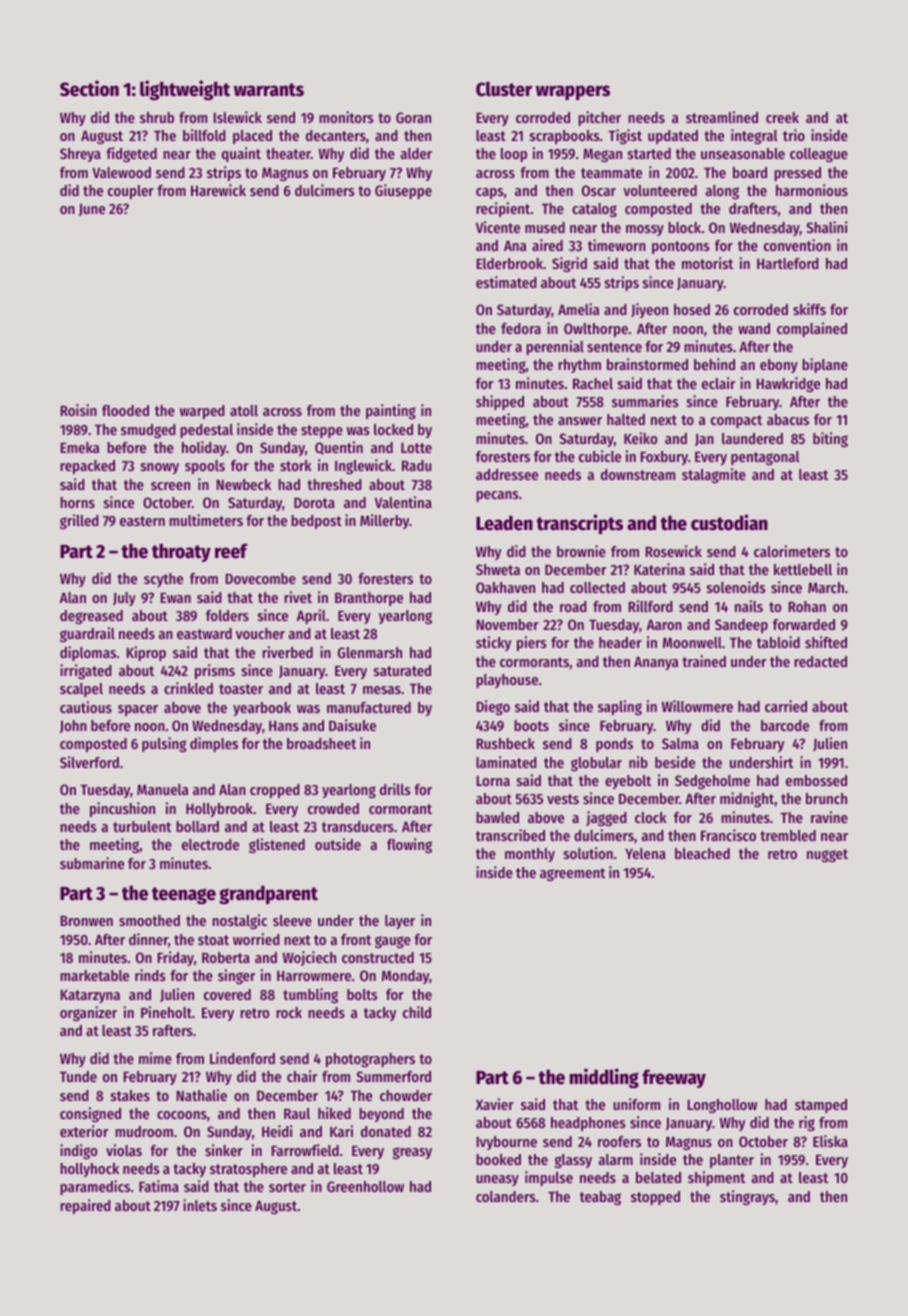 The width and height of the screenshot is (908, 1316). Describe the element at coordinates (402, 670) in the screenshot. I see `saturated` at that location.
